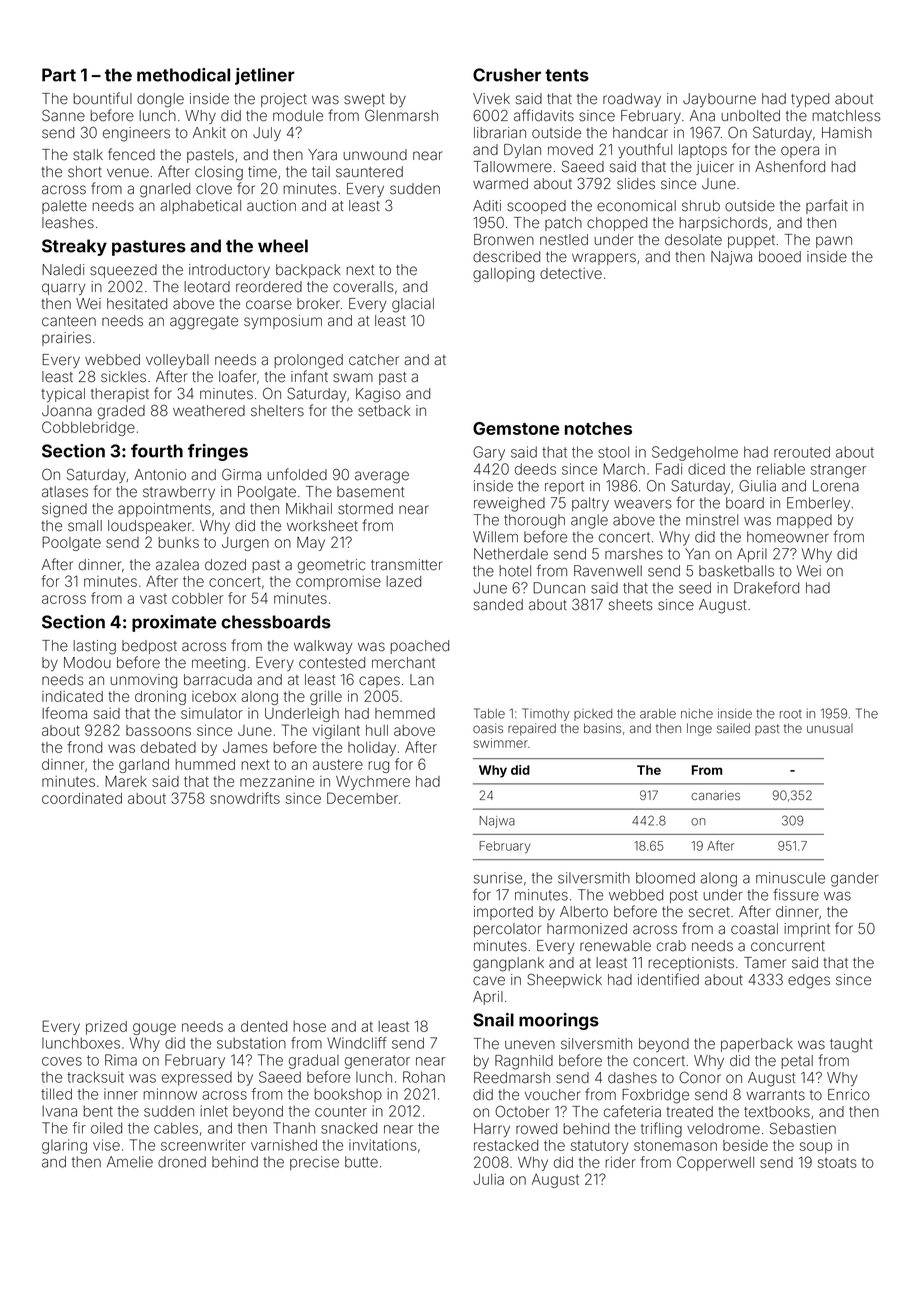  What do you see at coordinates (802, 452) in the screenshot?
I see `rerouted` at bounding box center [802, 452].
